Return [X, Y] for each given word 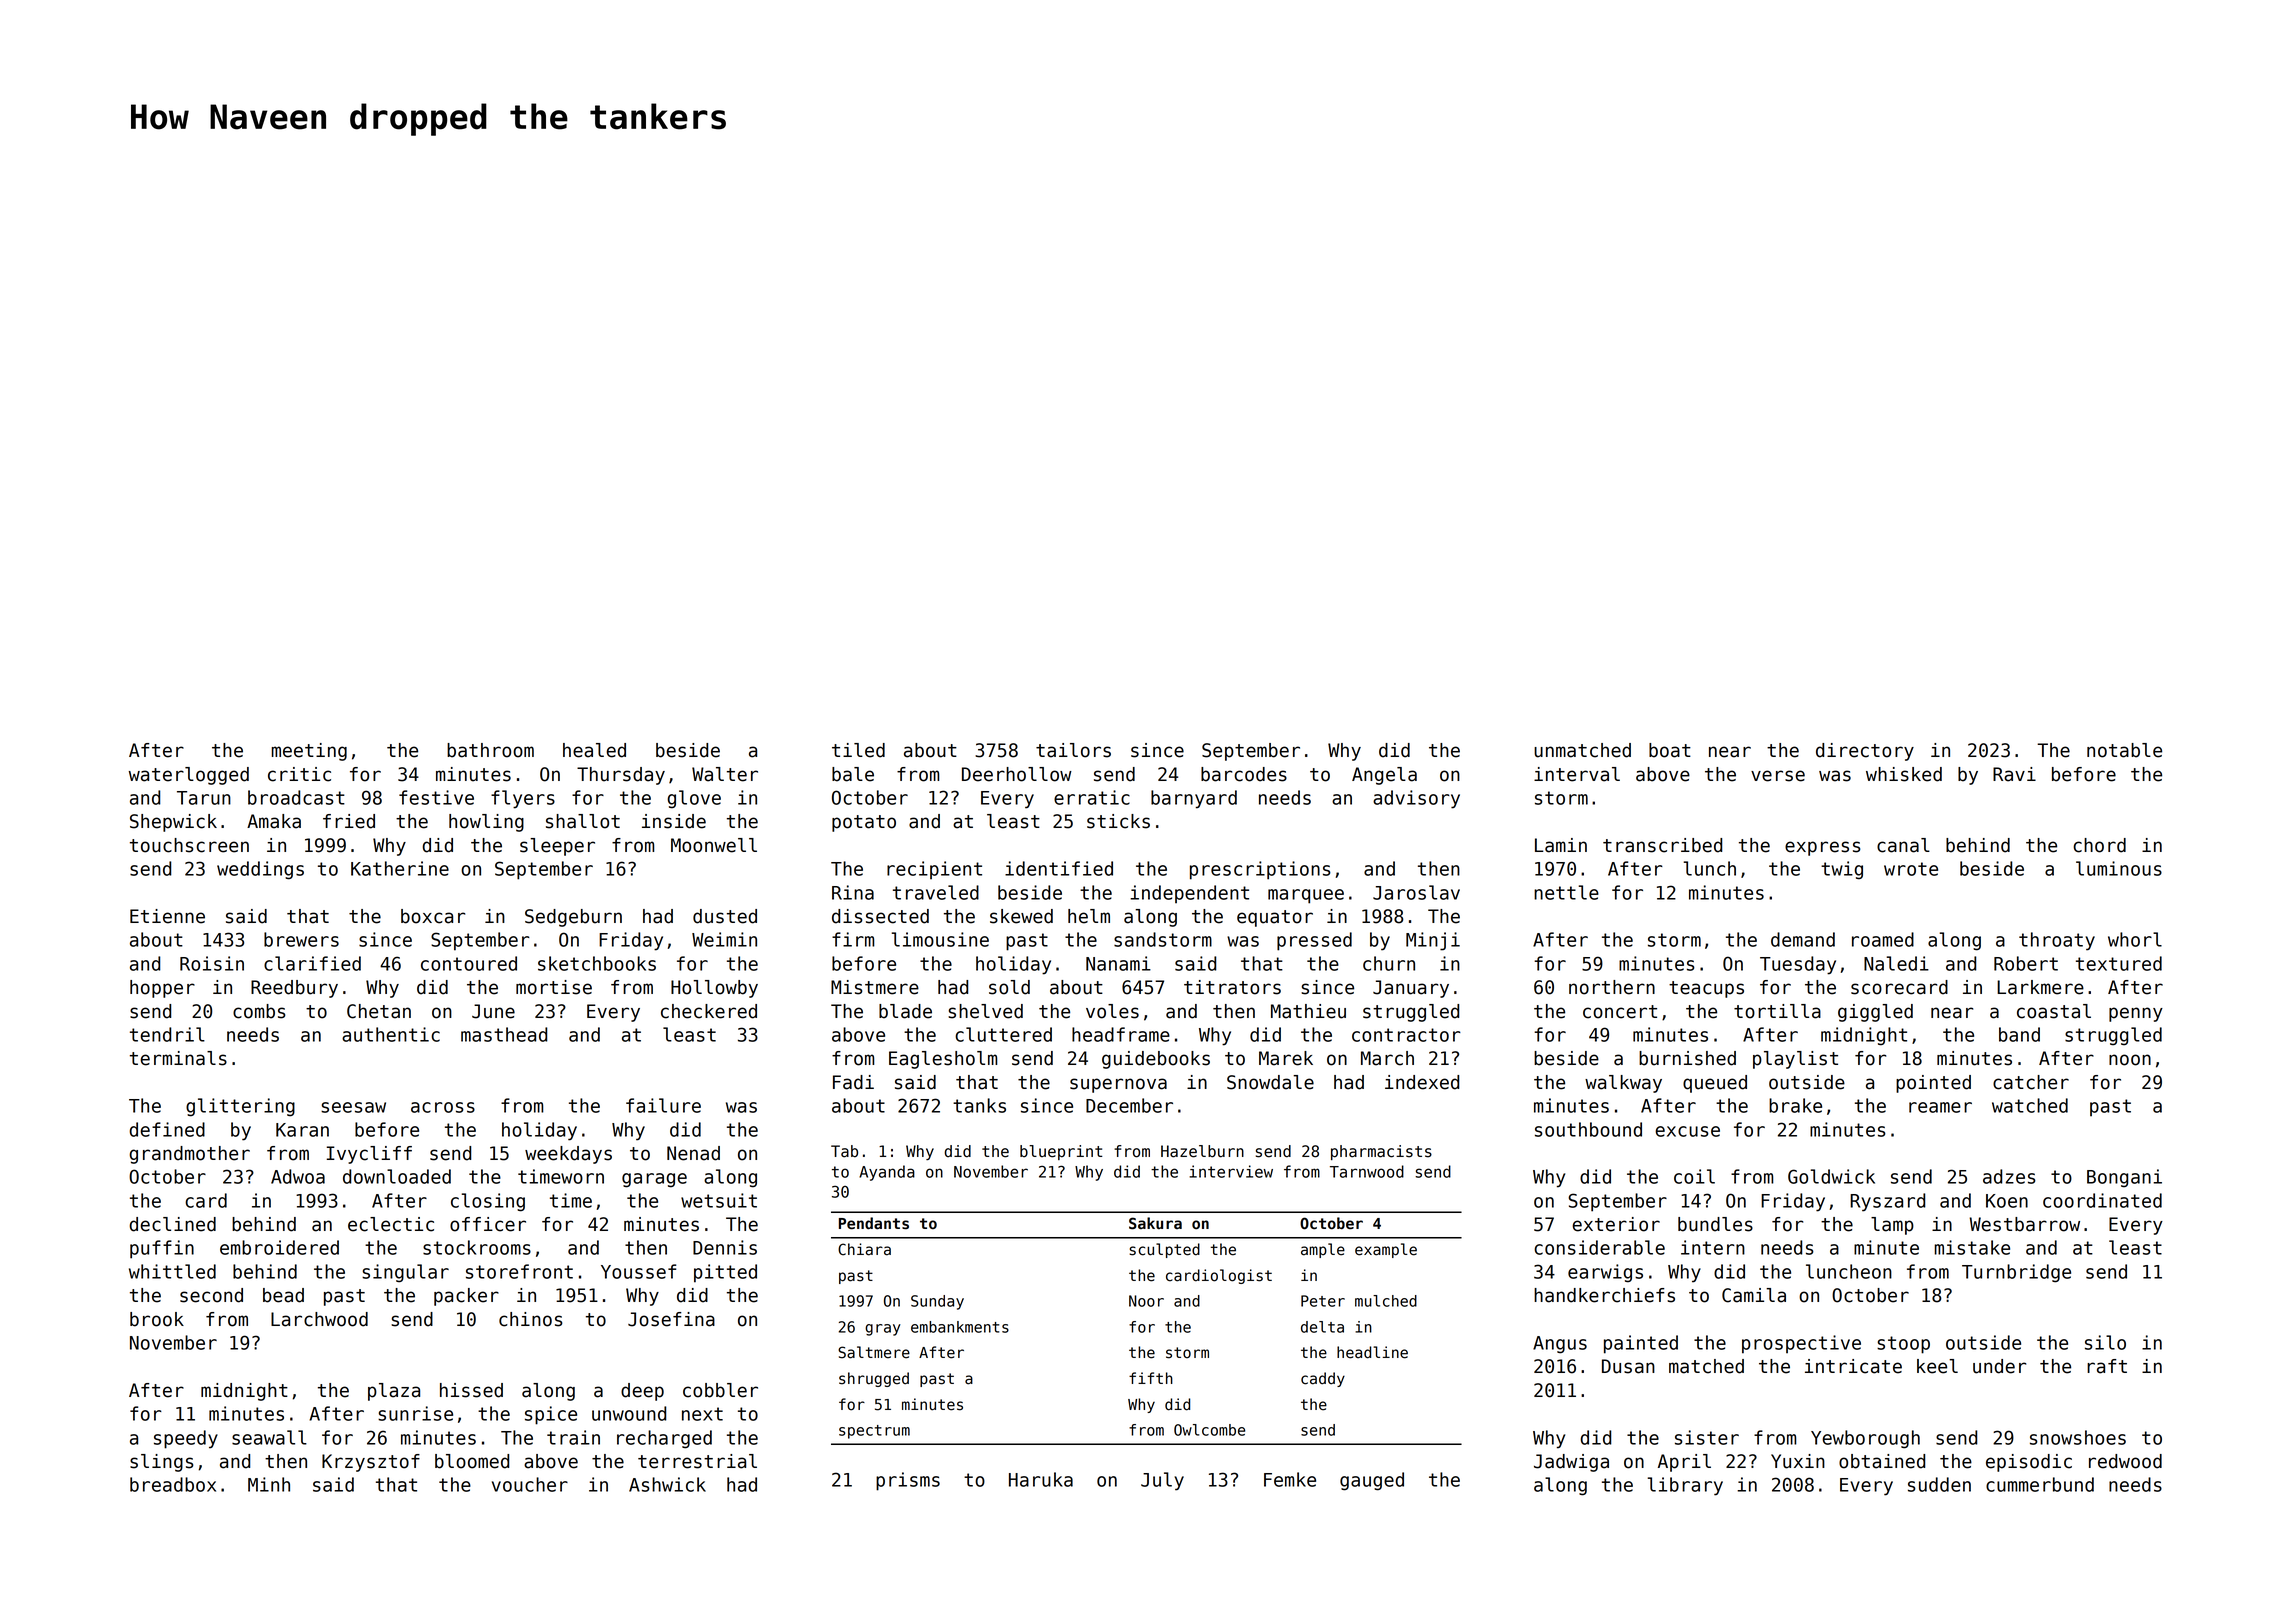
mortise [554, 987]
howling [486, 823]
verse [1778, 776]
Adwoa [298, 1176]
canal [1903, 845]
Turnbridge [2016, 1273]
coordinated [2102, 1200]
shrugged [874, 1379]
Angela [1384, 776]
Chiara [864, 1249]
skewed [1021, 916]
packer [466, 1297]
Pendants [874, 1223]
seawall [269, 1437]
